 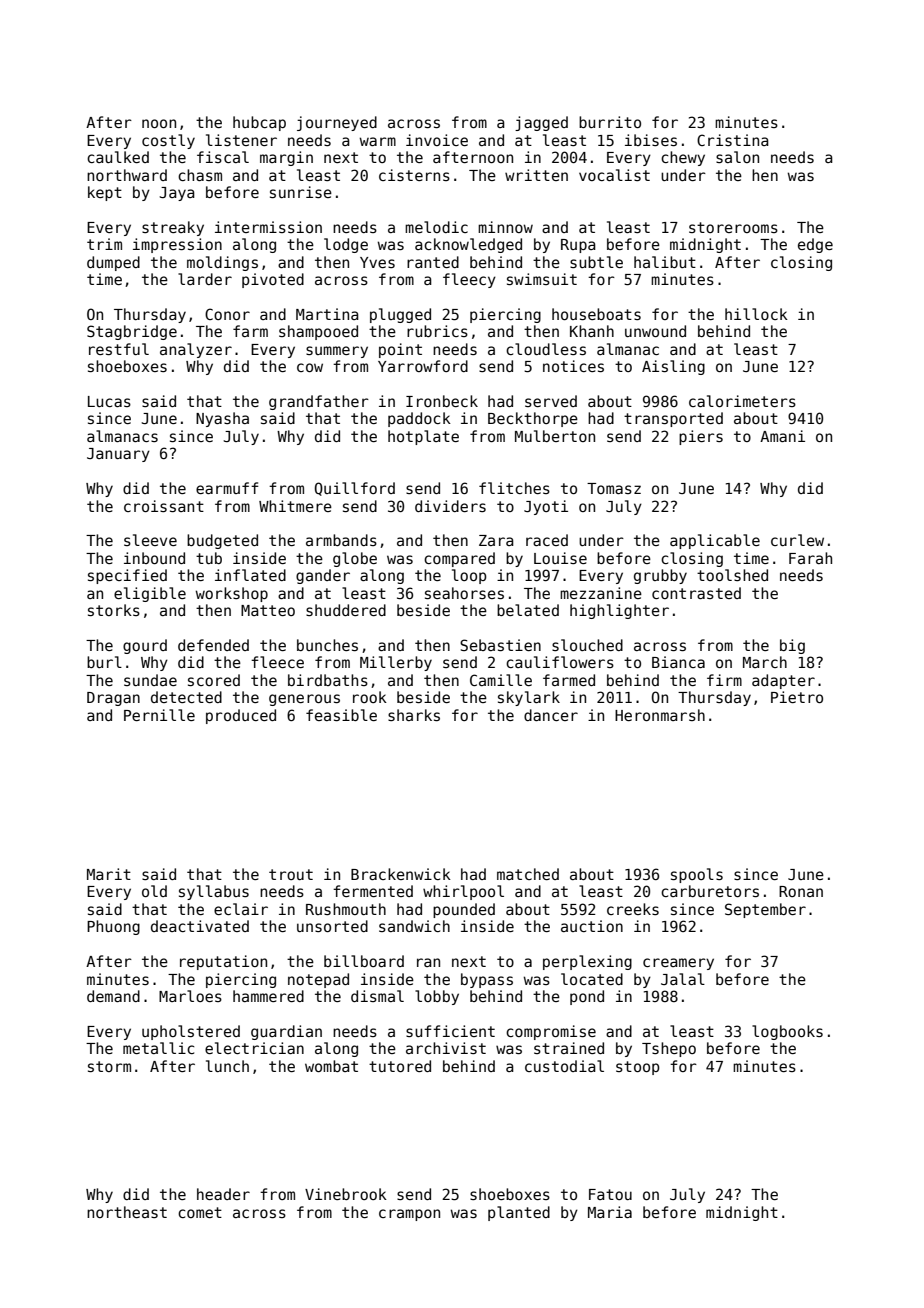 What do you see at coordinates (168, 141) in the page?
I see `costly` at bounding box center [168, 141].
